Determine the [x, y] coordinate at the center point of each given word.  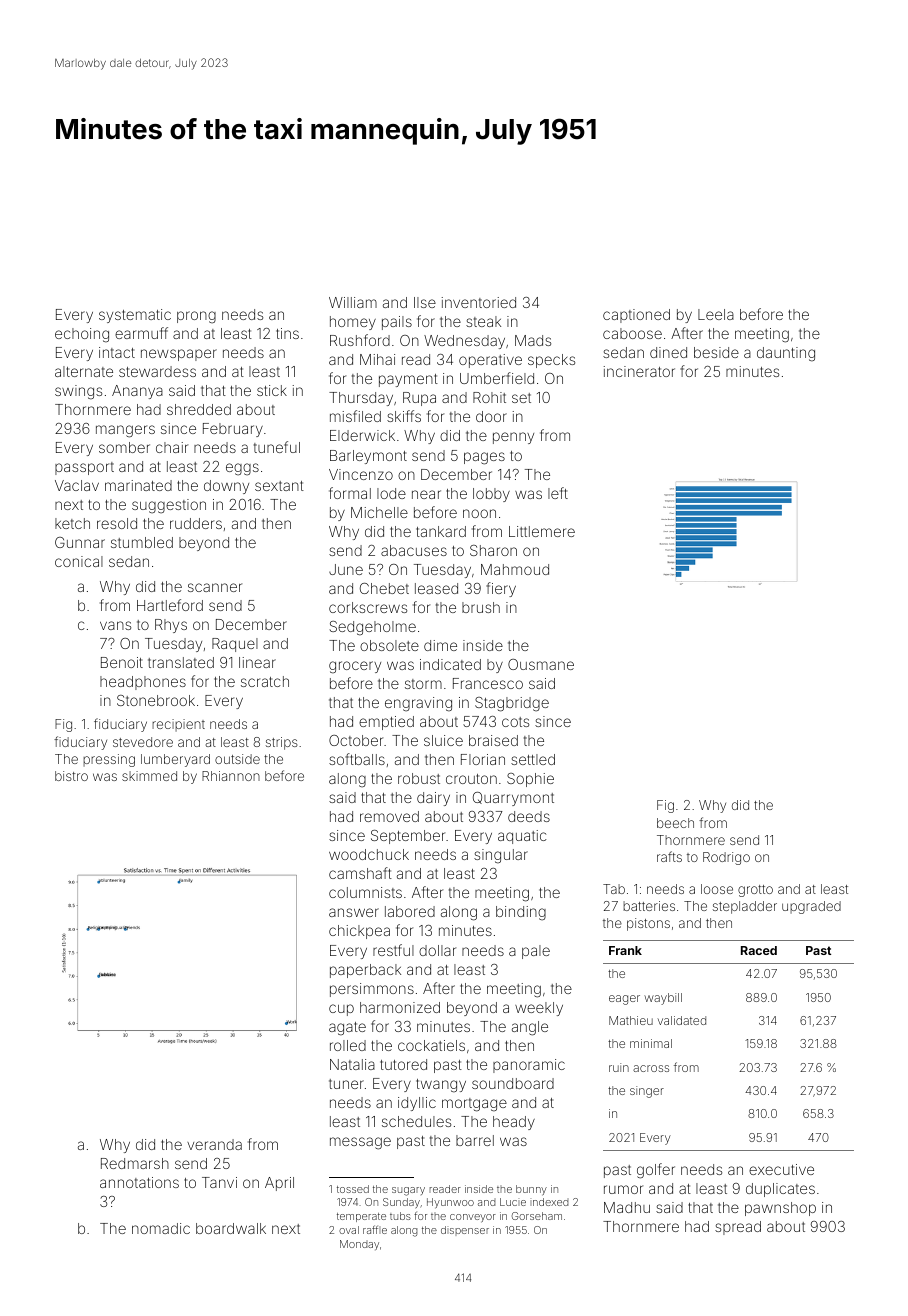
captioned [636, 316]
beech [675, 823]
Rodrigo [726, 858]
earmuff [141, 333]
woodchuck [369, 854]
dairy [433, 799]
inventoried [479, 302]
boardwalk [231, 1228]
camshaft [360, 873]
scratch [265, 681]
